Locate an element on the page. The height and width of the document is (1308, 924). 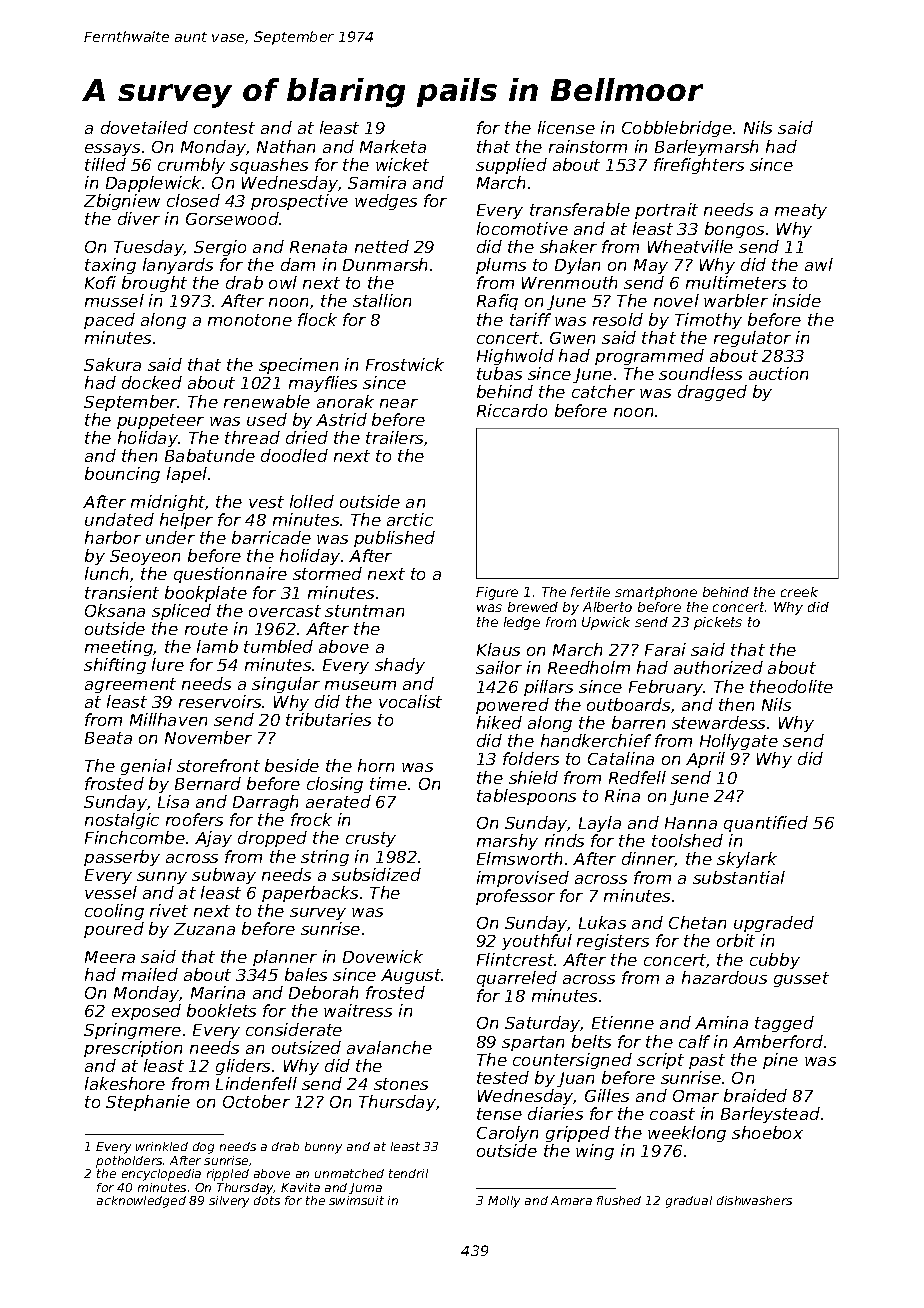
locomotive is located at coordinates (522, 228).
